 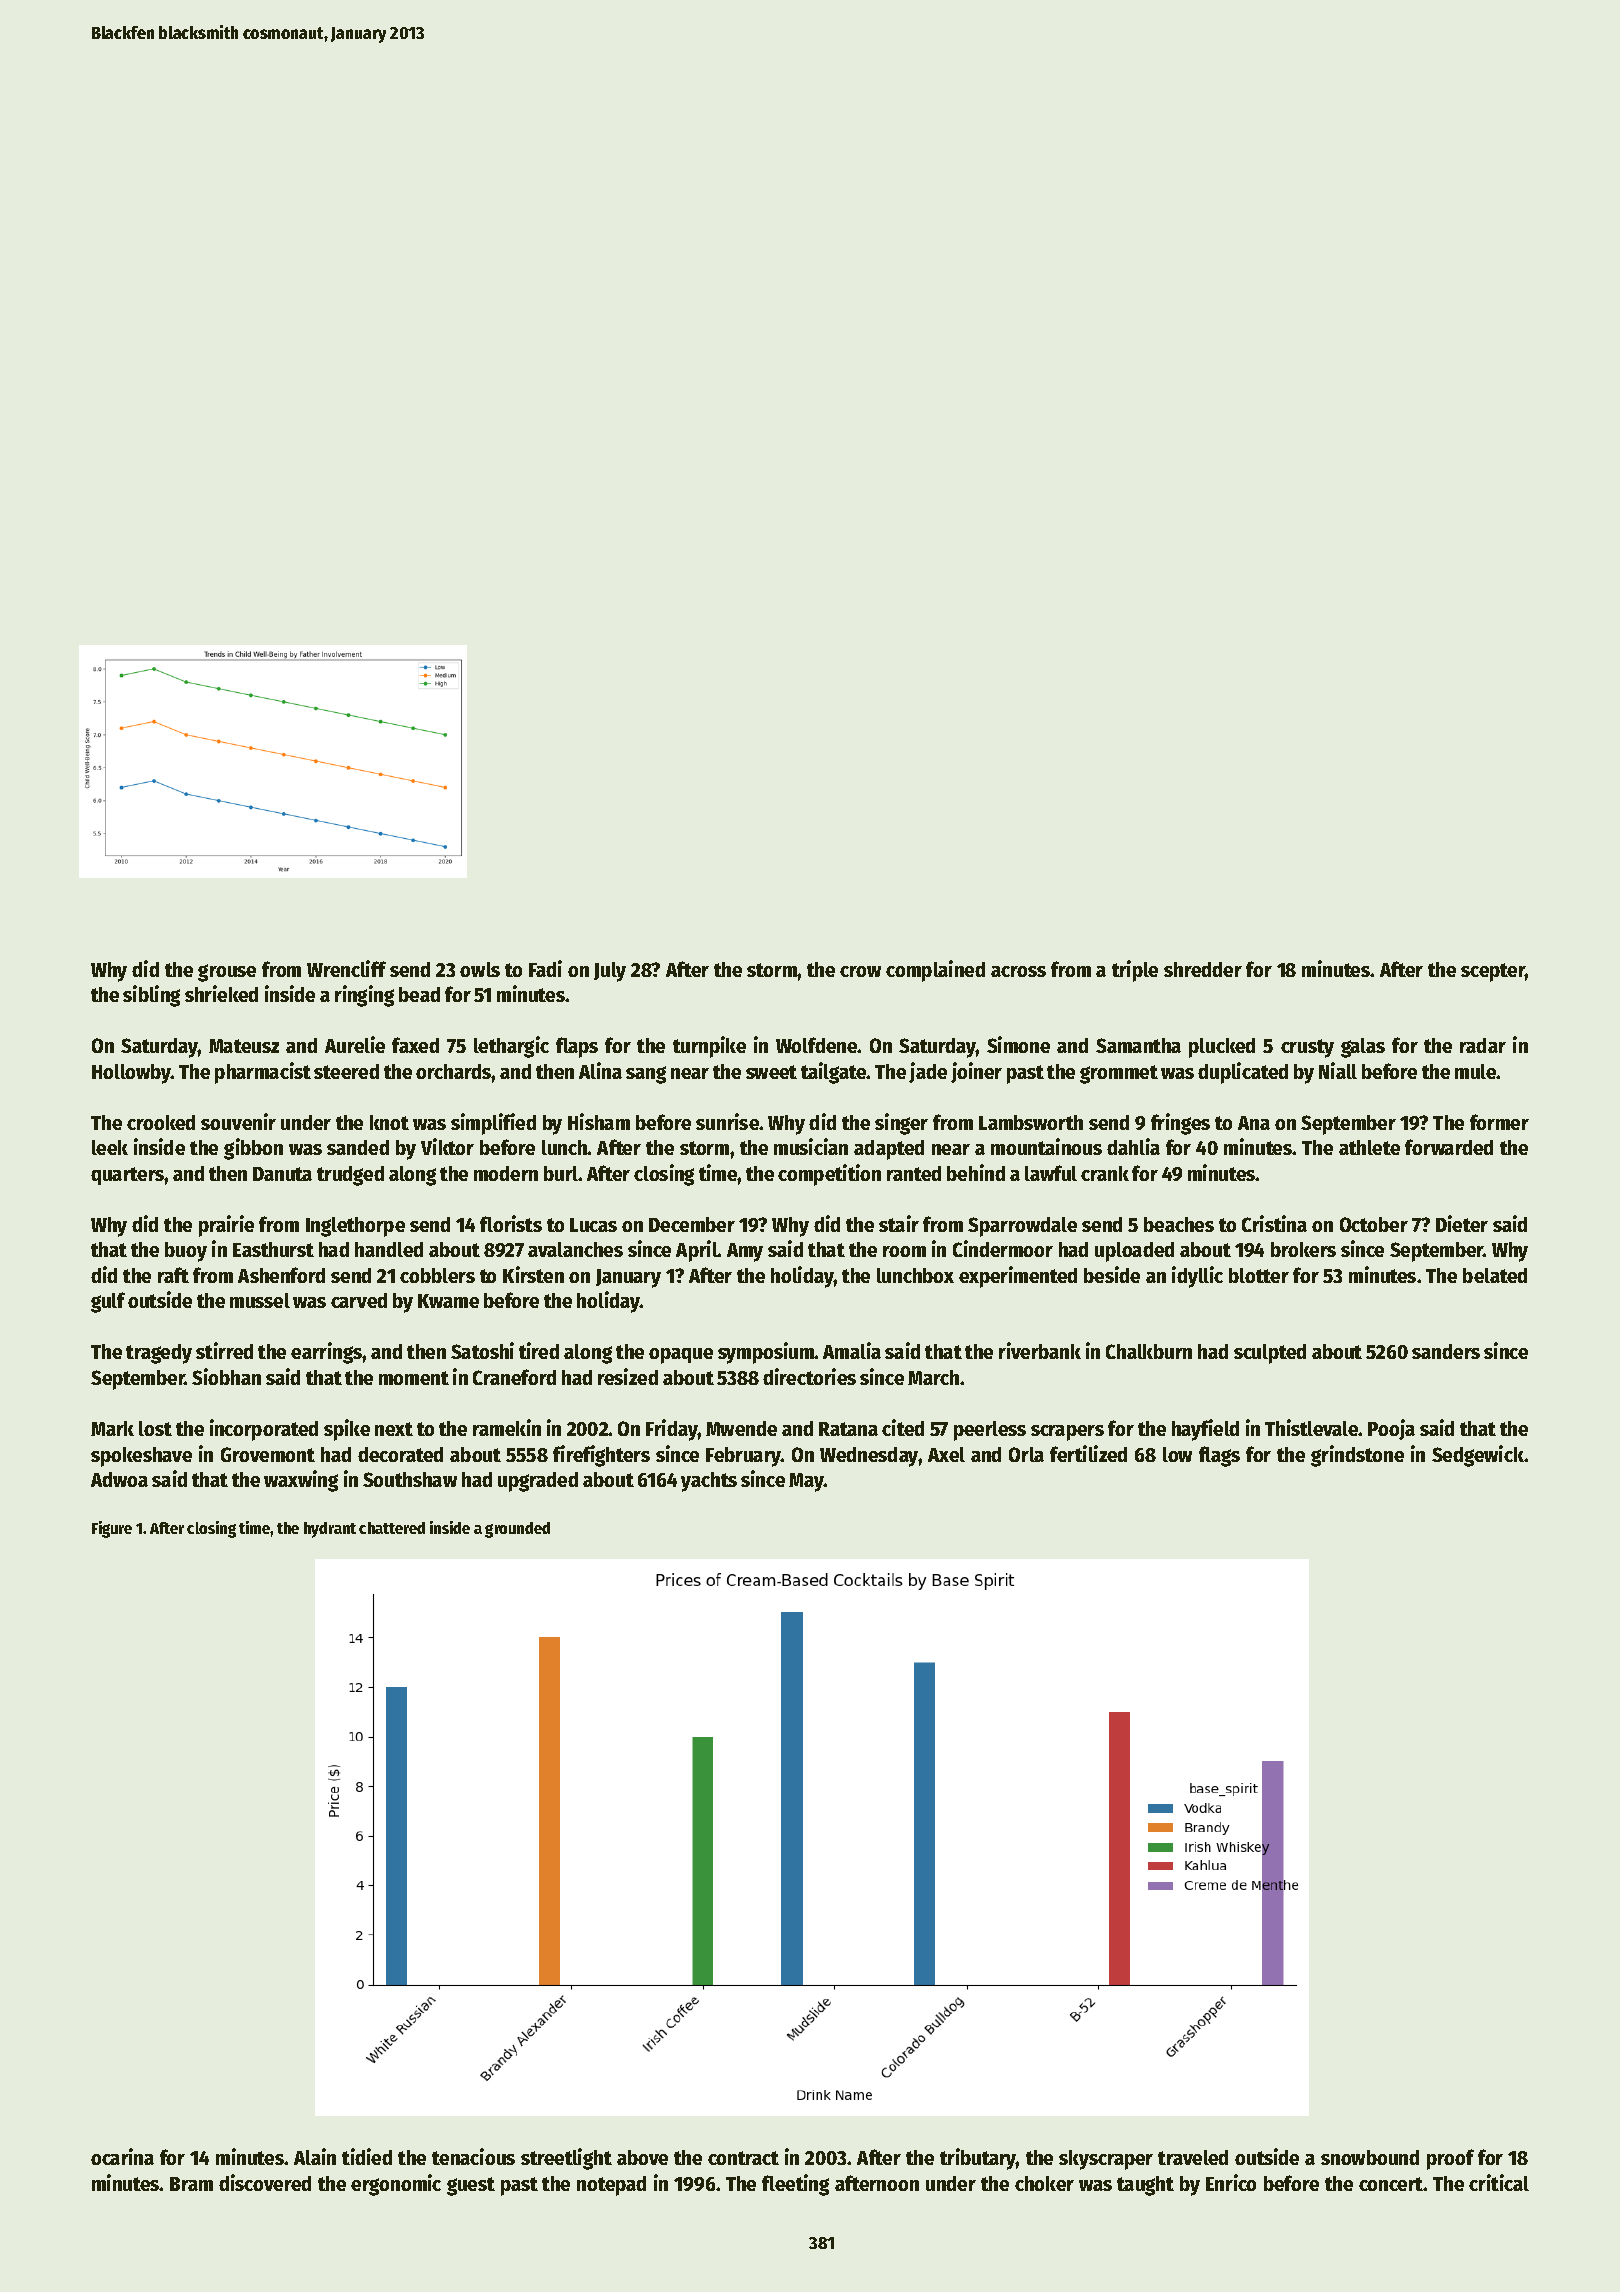 What do you see at coordinates (260, 1300) in the page?
I see `mussel` at bounding box center [260, 1300].
